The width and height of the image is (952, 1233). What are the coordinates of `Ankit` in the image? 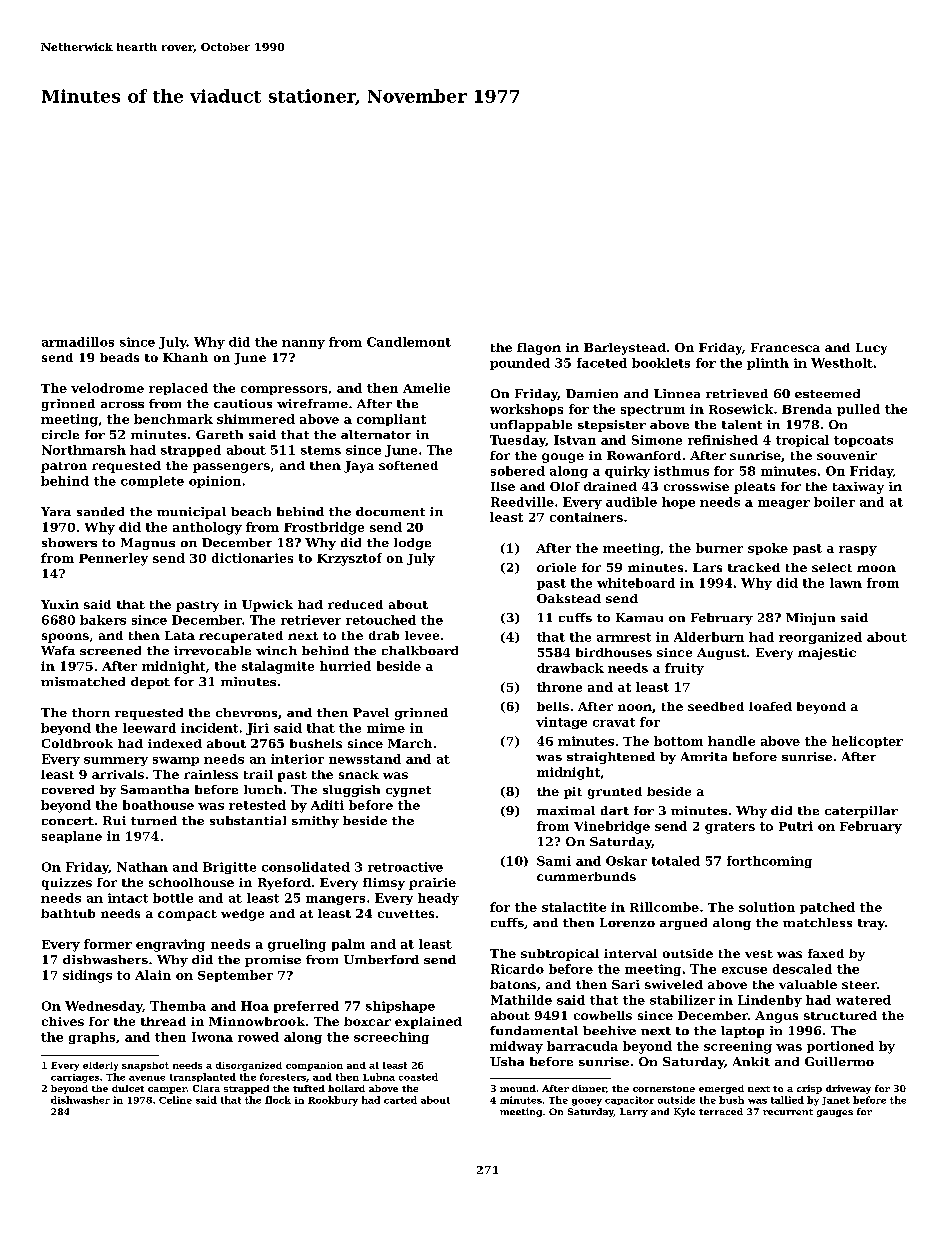 It's located at (751, 1061).
